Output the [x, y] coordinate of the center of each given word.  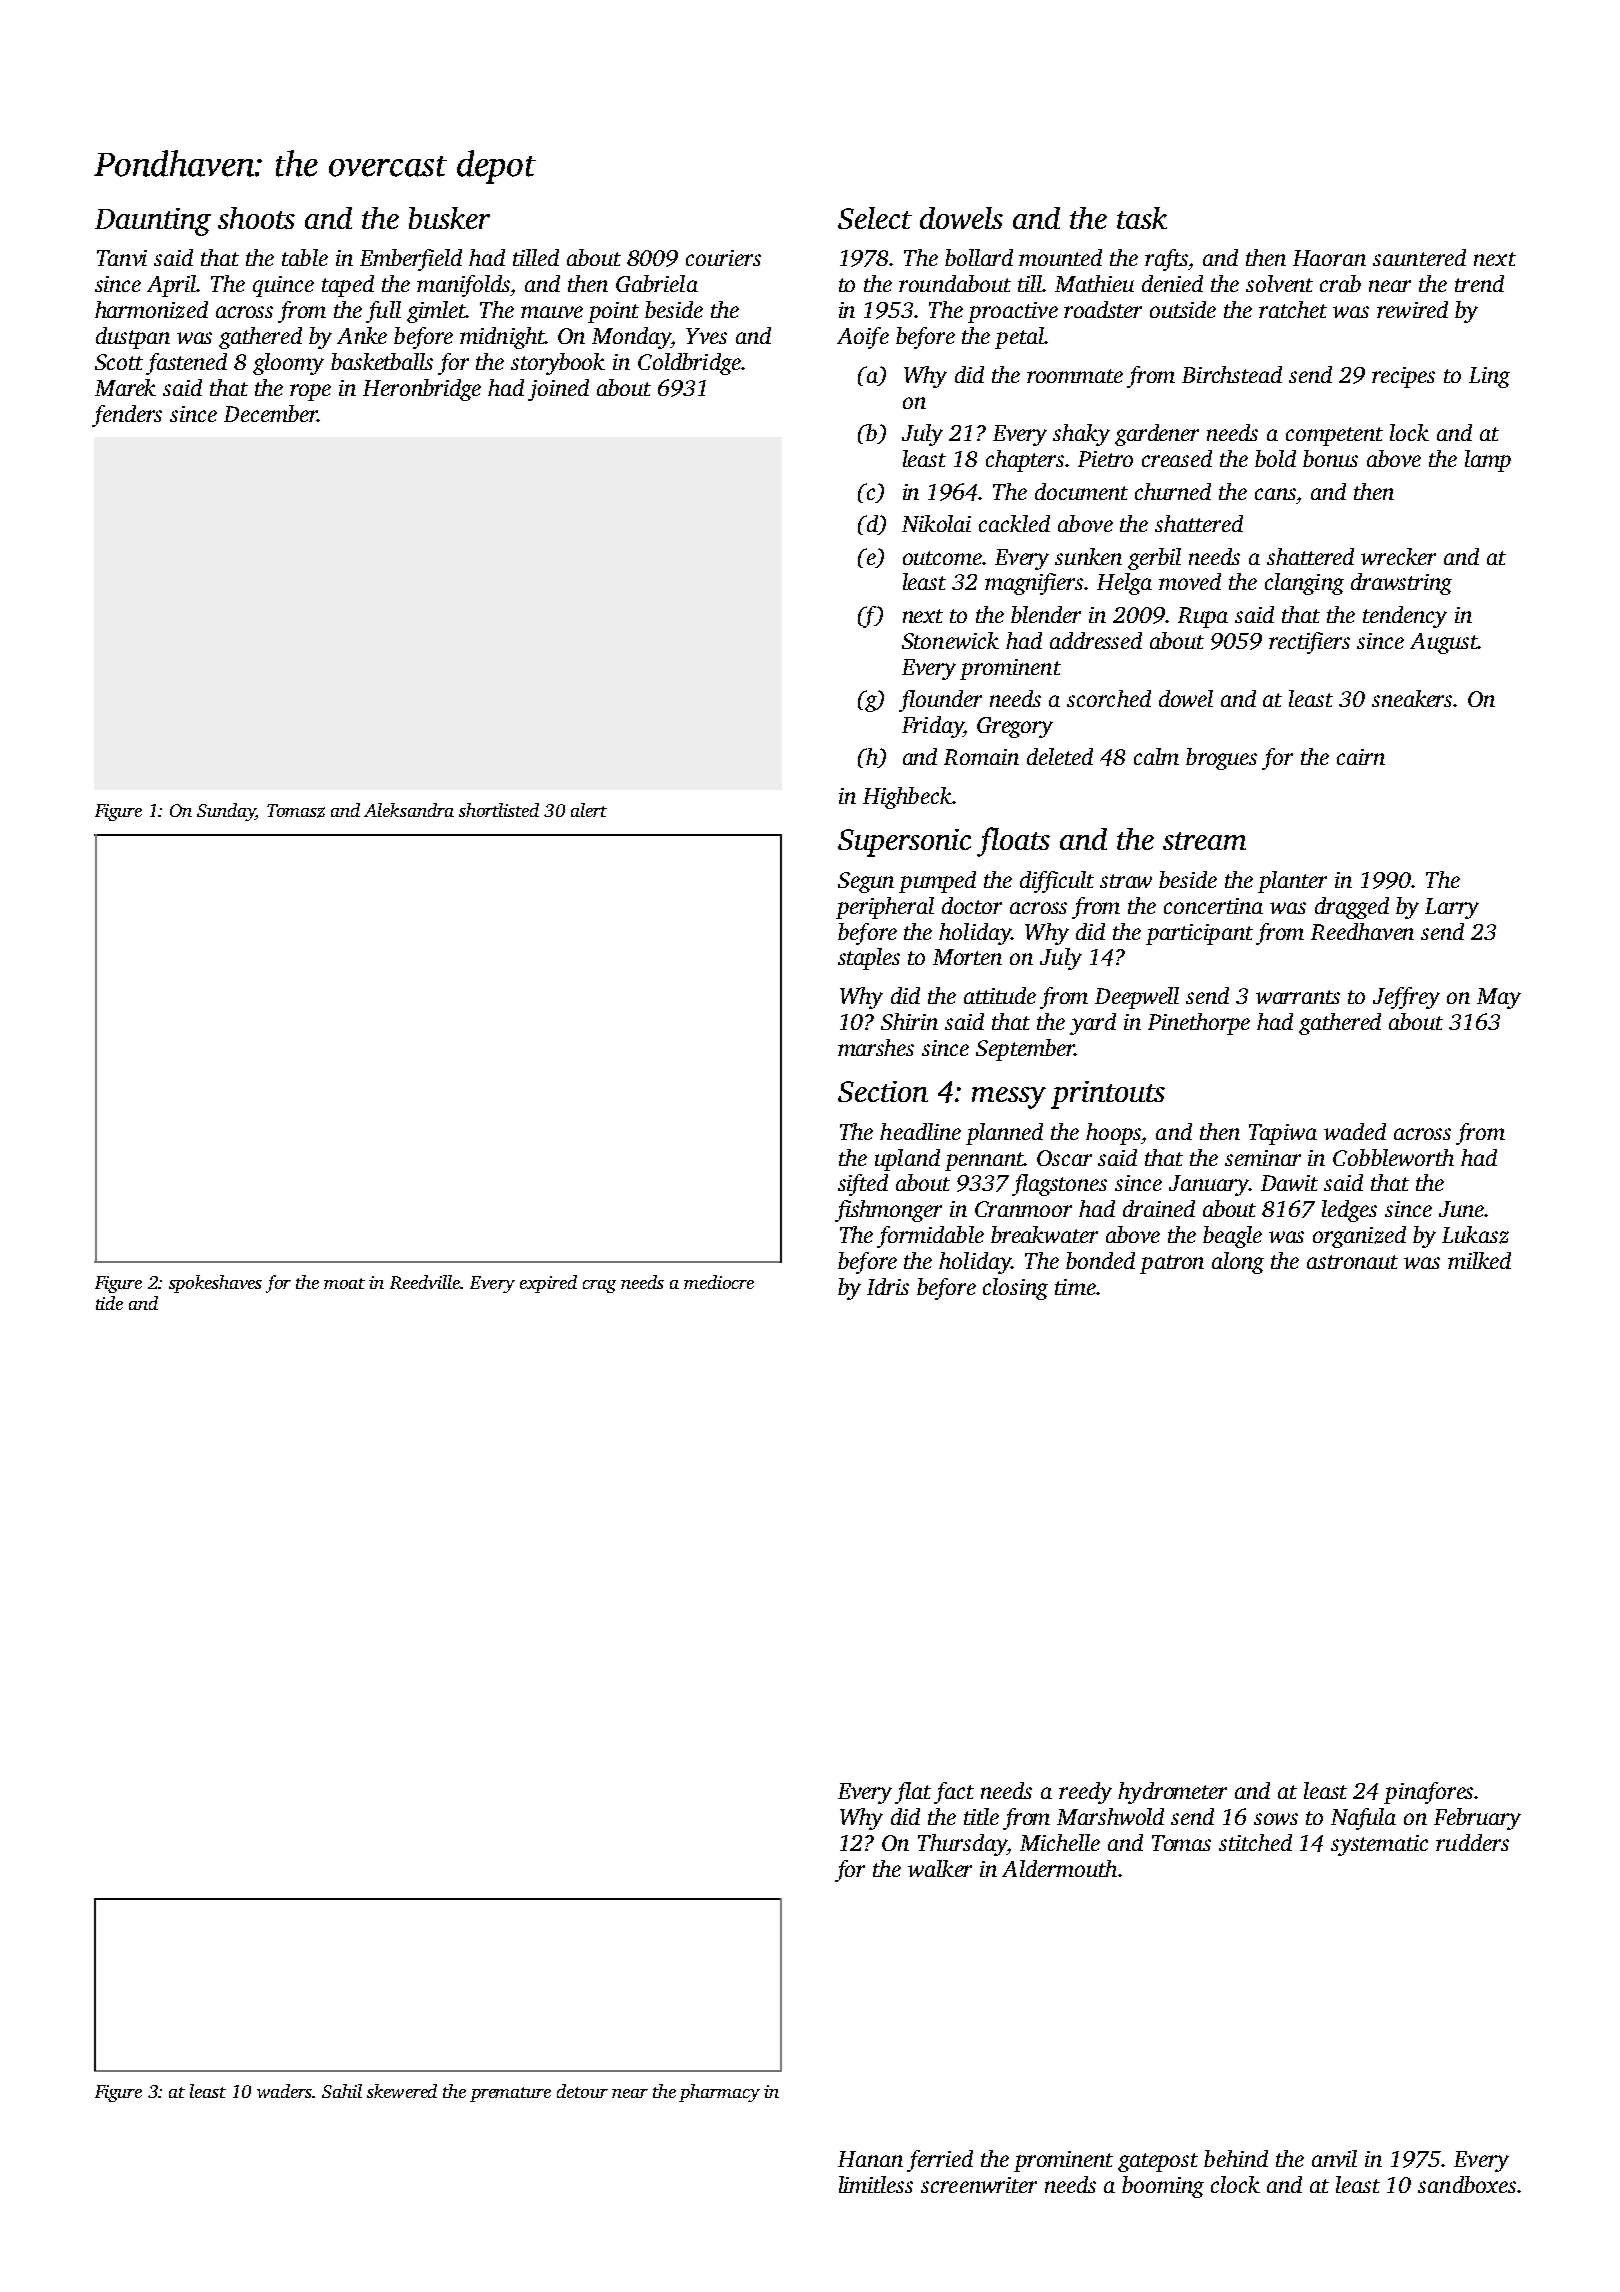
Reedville [425, 1282]
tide [109, 1303]
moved [1190, 581]
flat [913, 1793]
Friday [932, 727]
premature [510, 2094]
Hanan [870, 2159]
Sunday [226, 812]
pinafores [1428, 1793]
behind [1236, 2158]
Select [875, 218]
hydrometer [1172, 1793]
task [1142, 218]
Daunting [153, 222]
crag [599, 1286]
